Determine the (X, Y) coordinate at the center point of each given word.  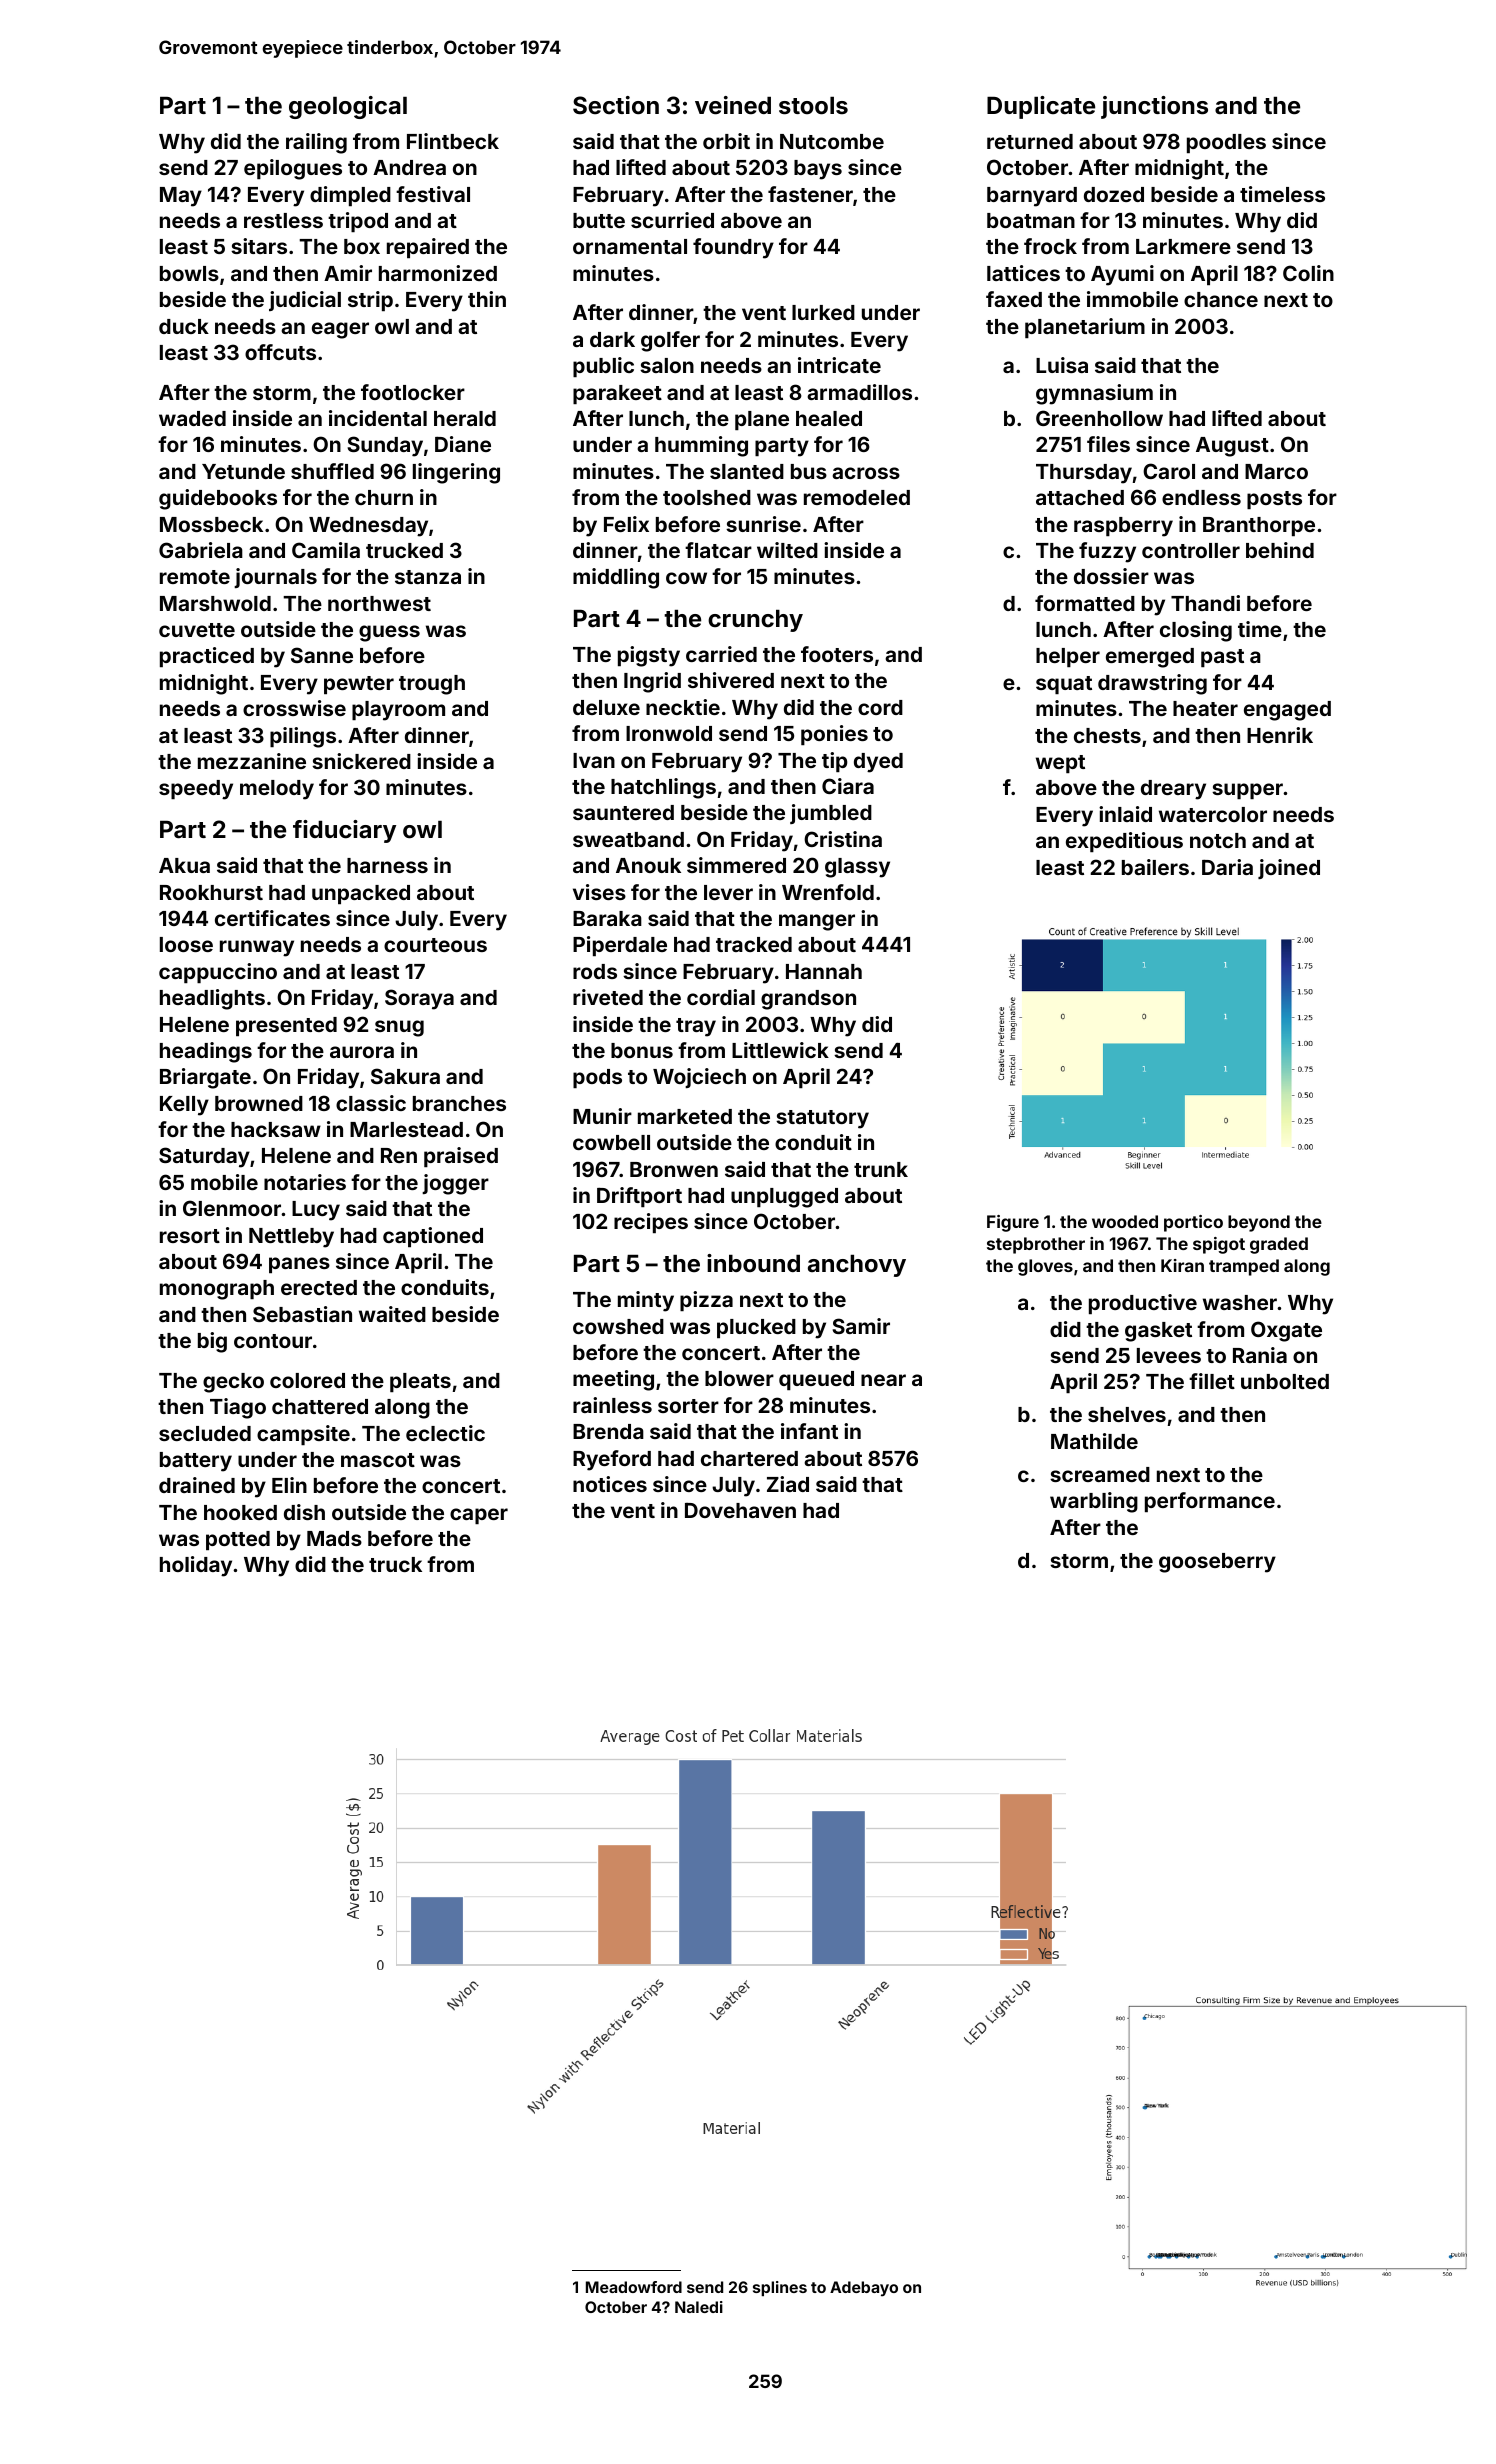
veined (733, 105)
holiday (196, 1566)
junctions (1154, 107)
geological (348, 107)
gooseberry (1217, 1563)
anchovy (857, 1266)
